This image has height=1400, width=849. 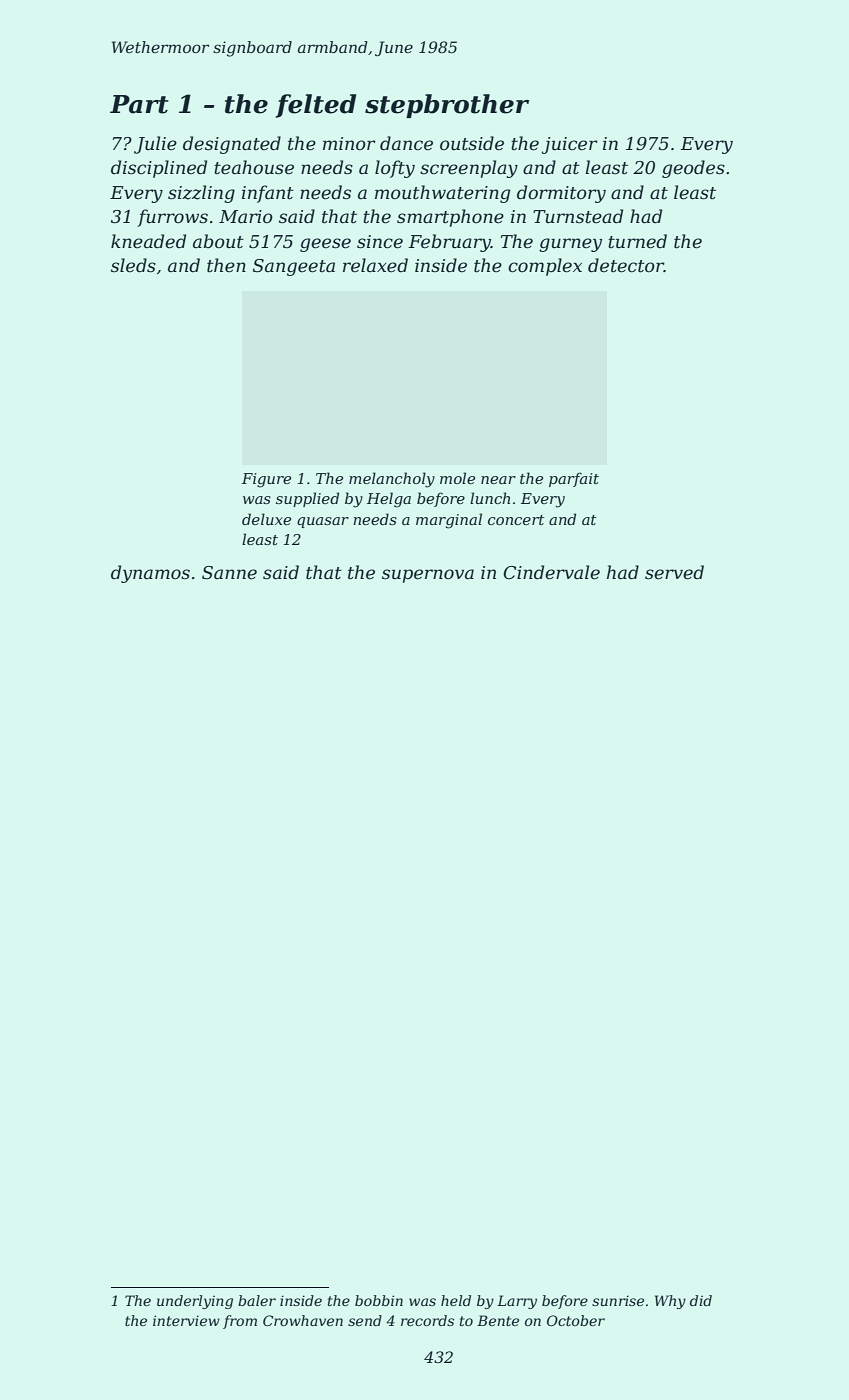 What do you see at coordinates (674, 572) in the image?
I see `served` at bounding box center [674, 572].
